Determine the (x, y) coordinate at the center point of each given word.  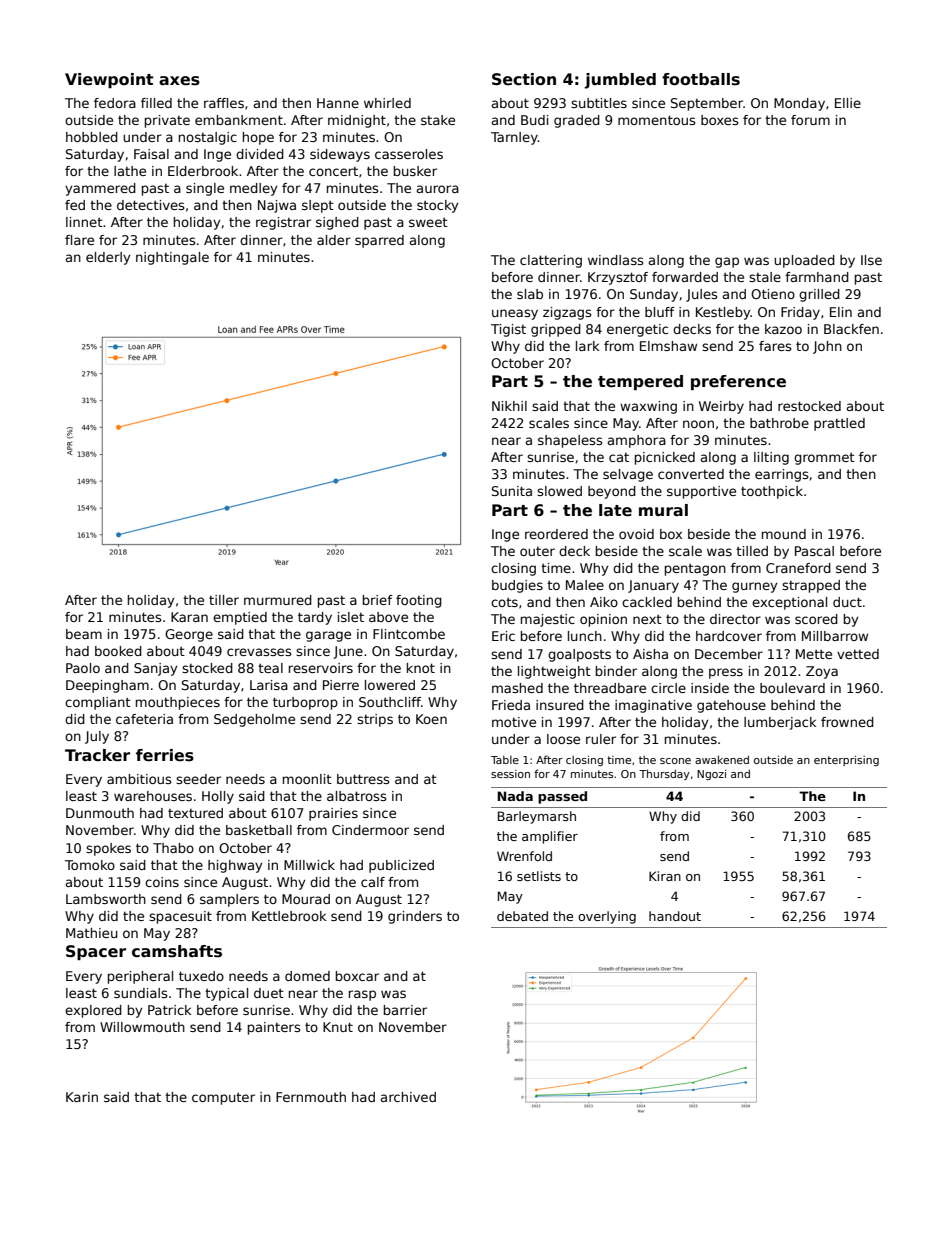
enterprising (846, 760)
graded (577, 121)
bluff (660, 312)
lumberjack (780, 723)
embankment (239, 120)
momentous (657, 120)
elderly (108, 258)
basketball (259, 830)
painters (274, 1028)
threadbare (610, 688)
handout (675, 916)
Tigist (508, 330)
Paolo (83, 668)
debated (522, 916)
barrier (405, 1010)
